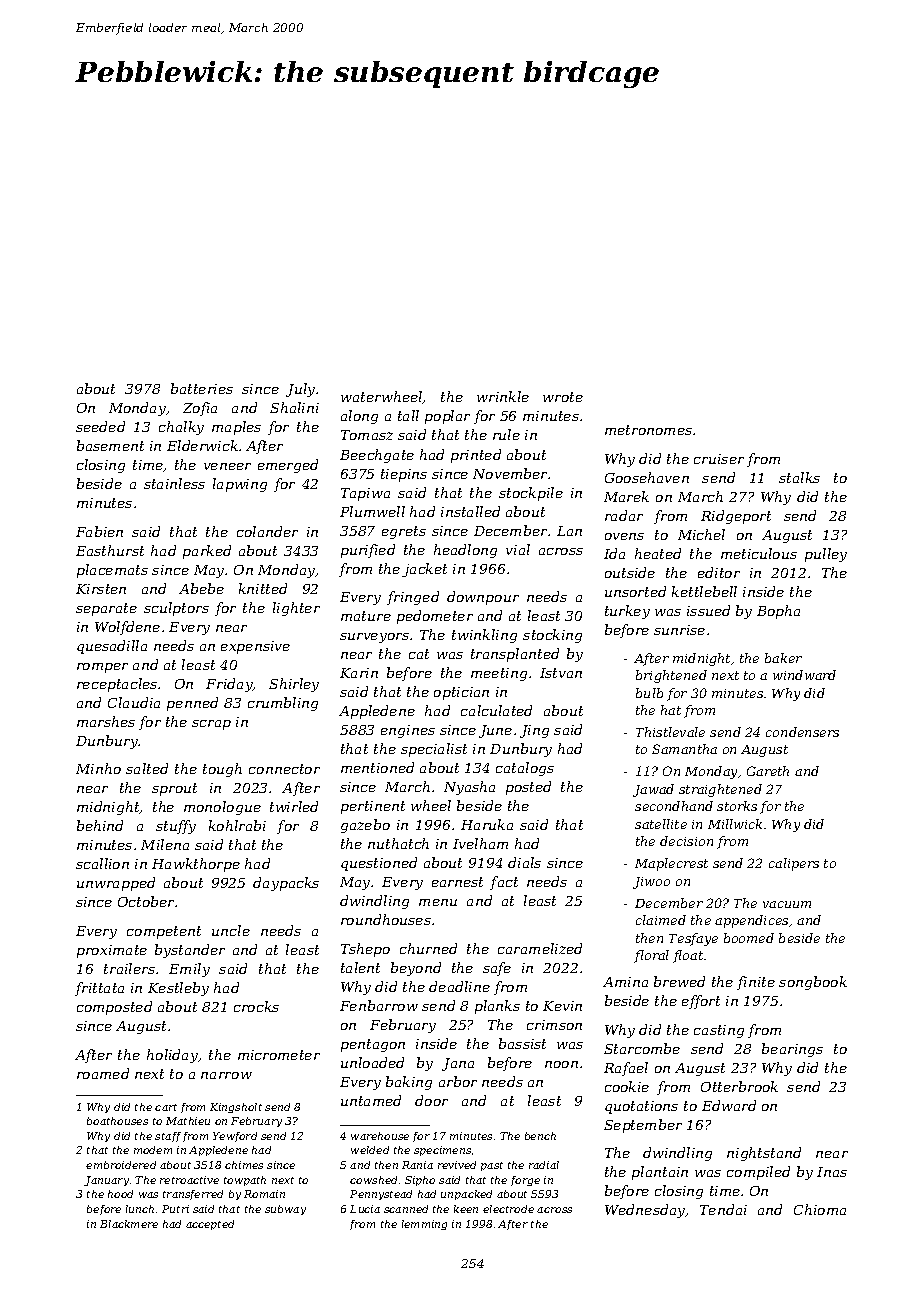 The image size is (924, 1308). Describe the element at coordinates (284, 769) in the document. I see `connector` at that location.
